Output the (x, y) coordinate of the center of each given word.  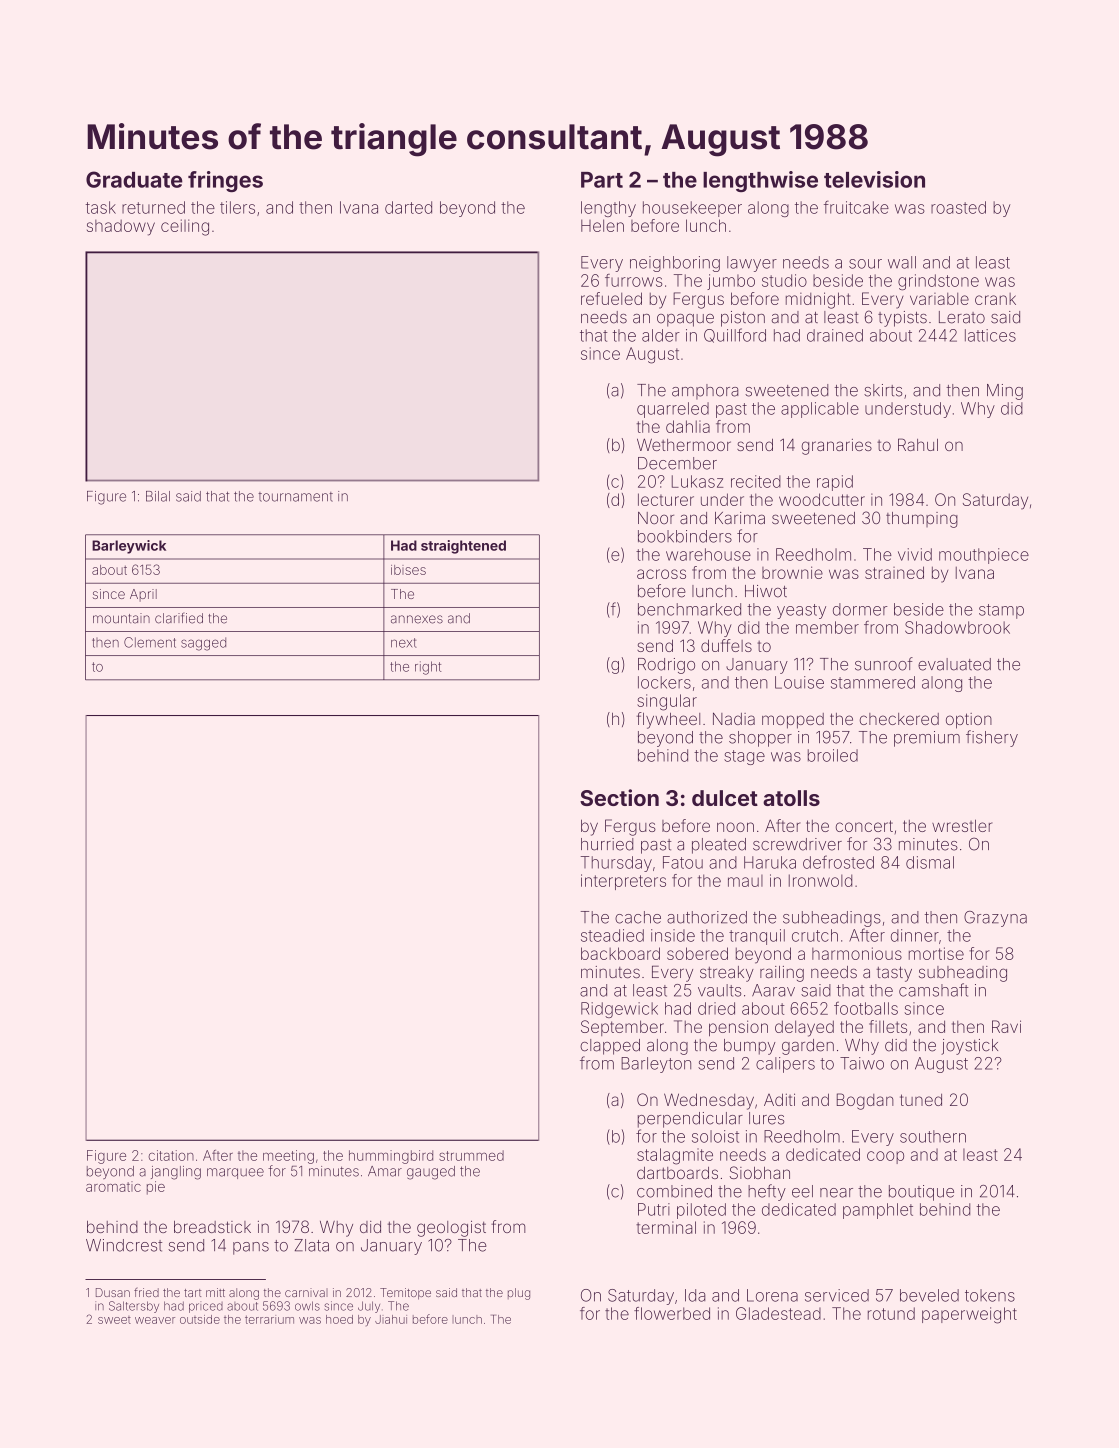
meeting (288, 1157)
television (874, 179)
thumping (922, 520)
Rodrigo (666, 666)
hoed (339, 1319)
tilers (237, 207)
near (836, 1193)
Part (602, 180)
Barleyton (656, 1065)
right (428, 668)
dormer (860, 609)
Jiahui (391, 1319)
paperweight (969, 1315)
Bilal (158, 496)
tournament (295, 497)
